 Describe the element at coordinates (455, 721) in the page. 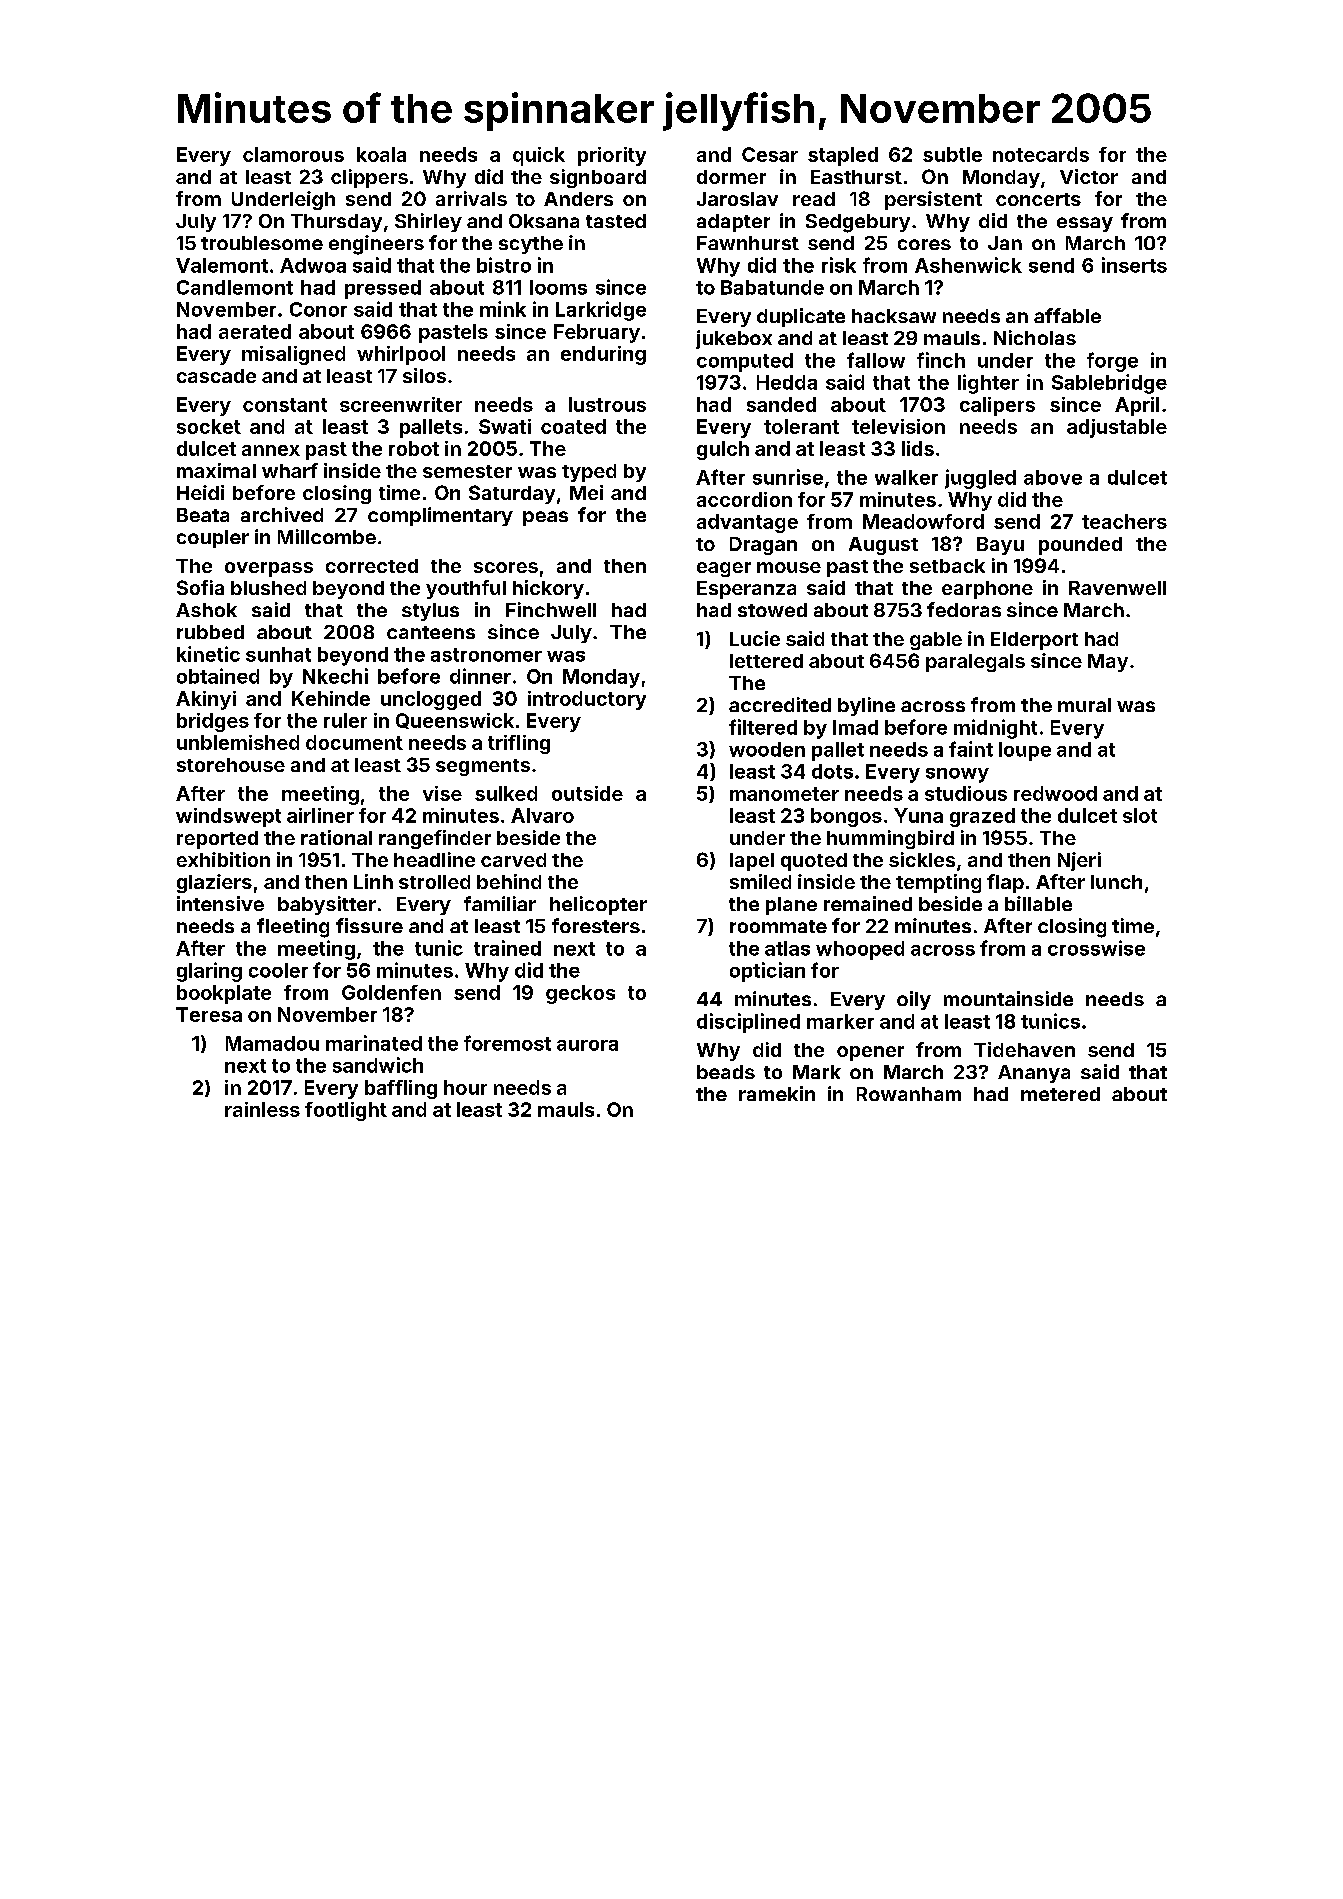

I see `Queenswick` at that location.
